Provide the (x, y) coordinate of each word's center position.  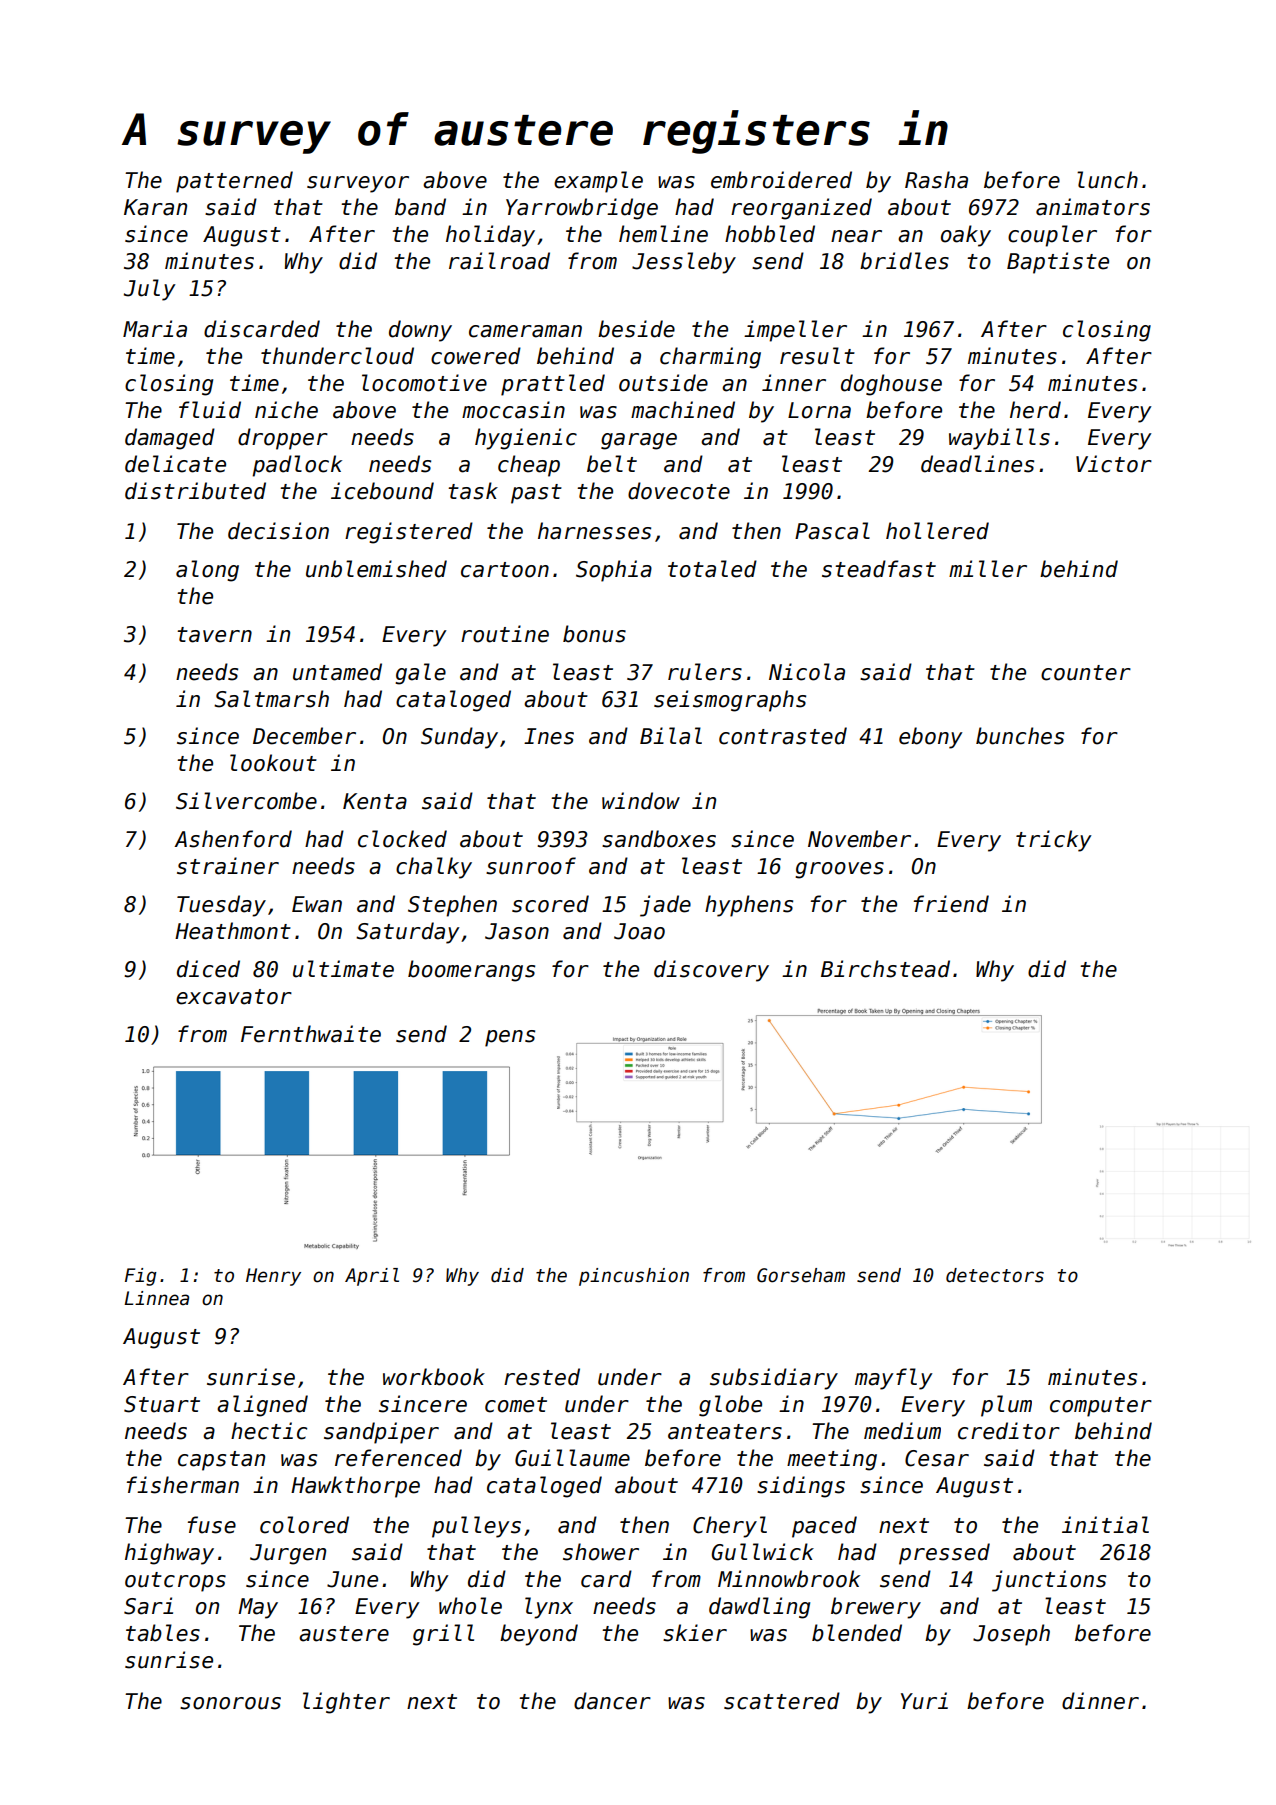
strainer (228, 866)
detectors (995, 1275)
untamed (337, 672)
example (598, 182)
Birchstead (885, 969)
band (420, 207)
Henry (273, 1277)
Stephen (452, 906)
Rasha (936, 180)
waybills (999, 439)
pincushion (634, 1277)
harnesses (594, 531)
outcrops (175, 1582)
